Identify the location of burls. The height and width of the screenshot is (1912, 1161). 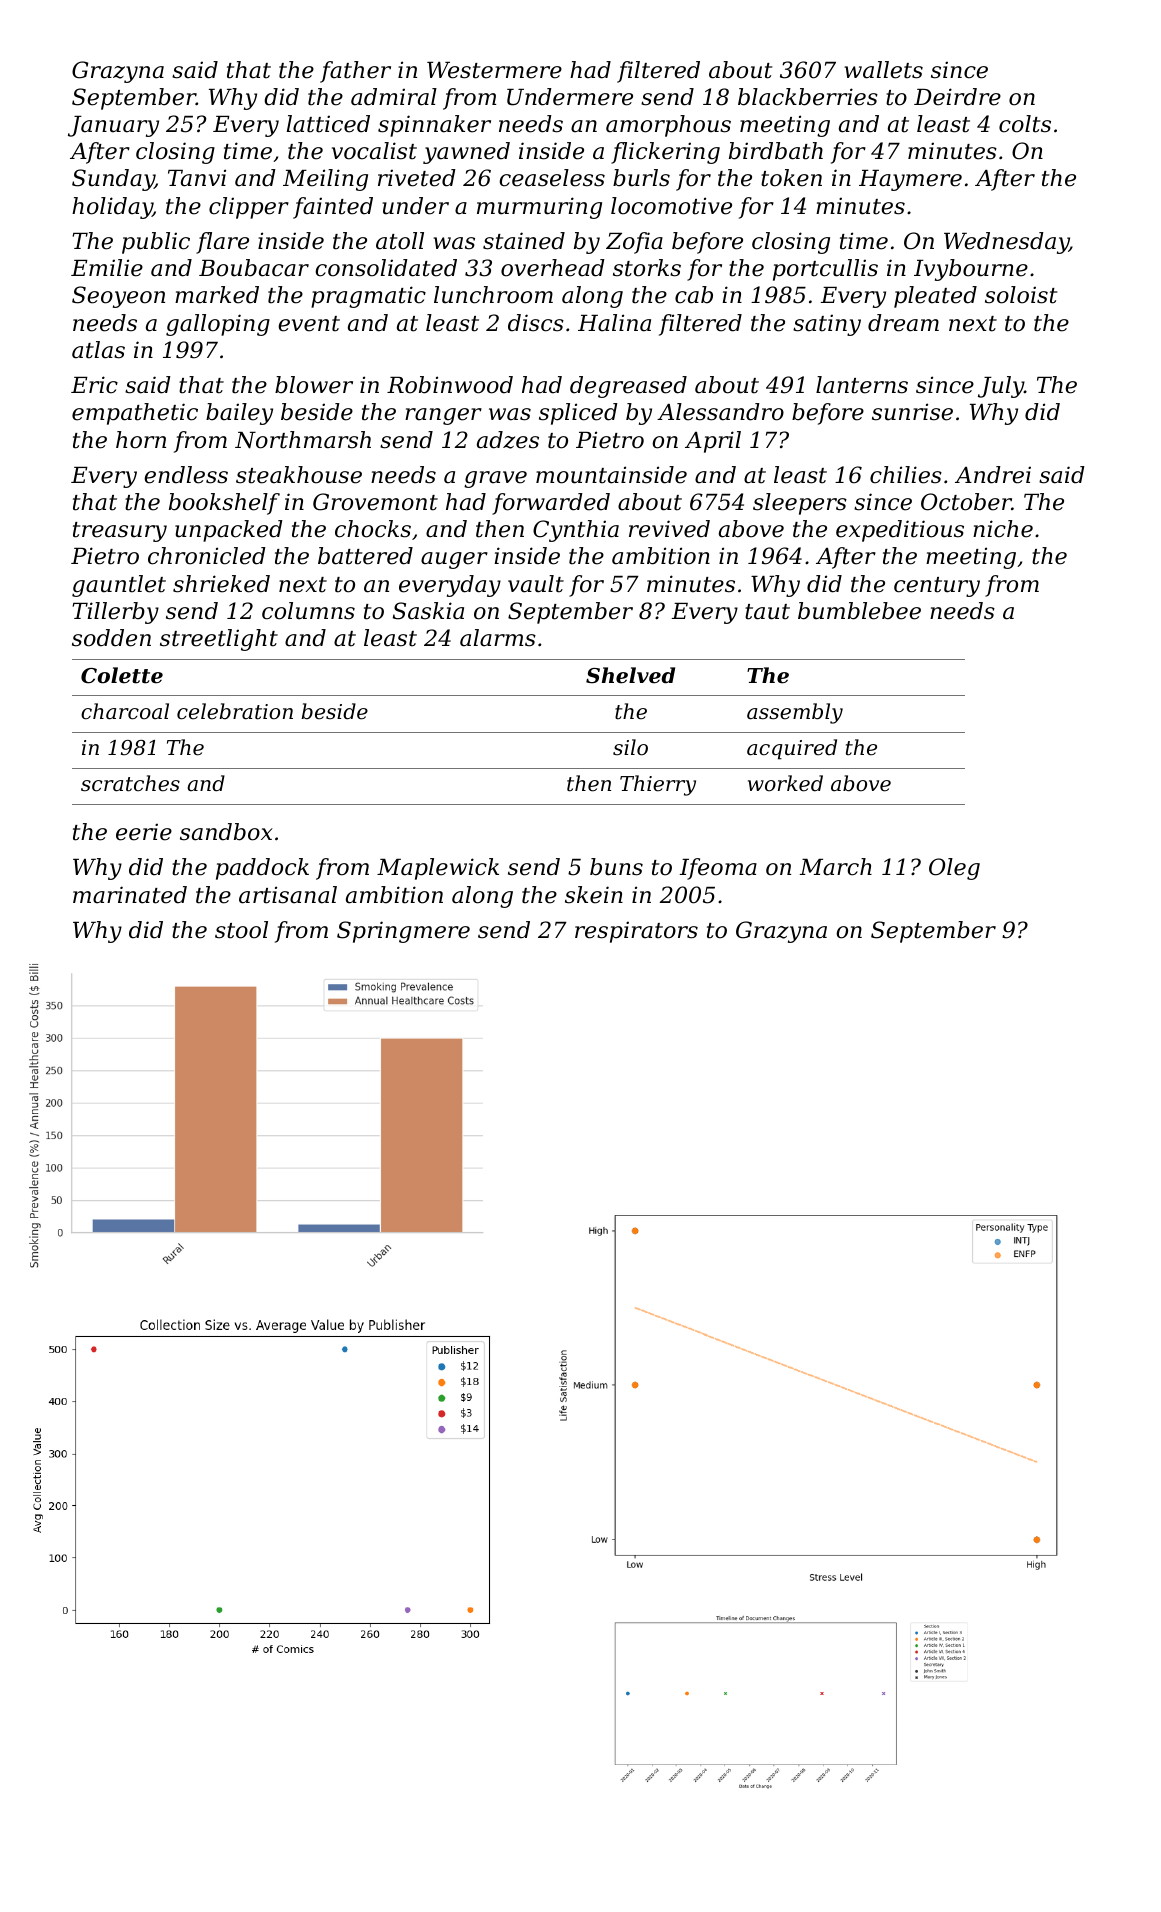
(641, 178).
